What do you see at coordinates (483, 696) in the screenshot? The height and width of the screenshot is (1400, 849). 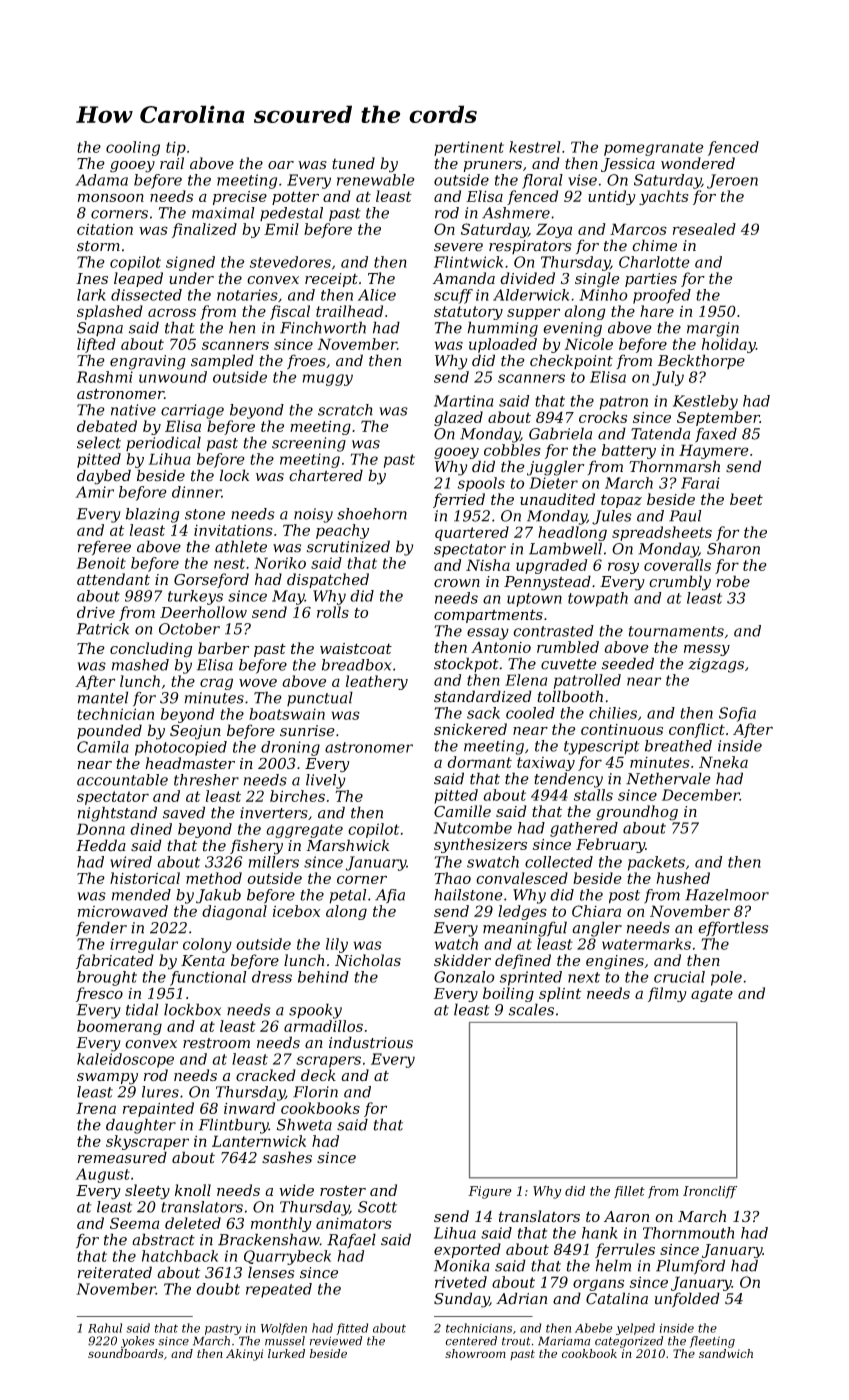 I see `standardized` at bounding box center [483, 696].
